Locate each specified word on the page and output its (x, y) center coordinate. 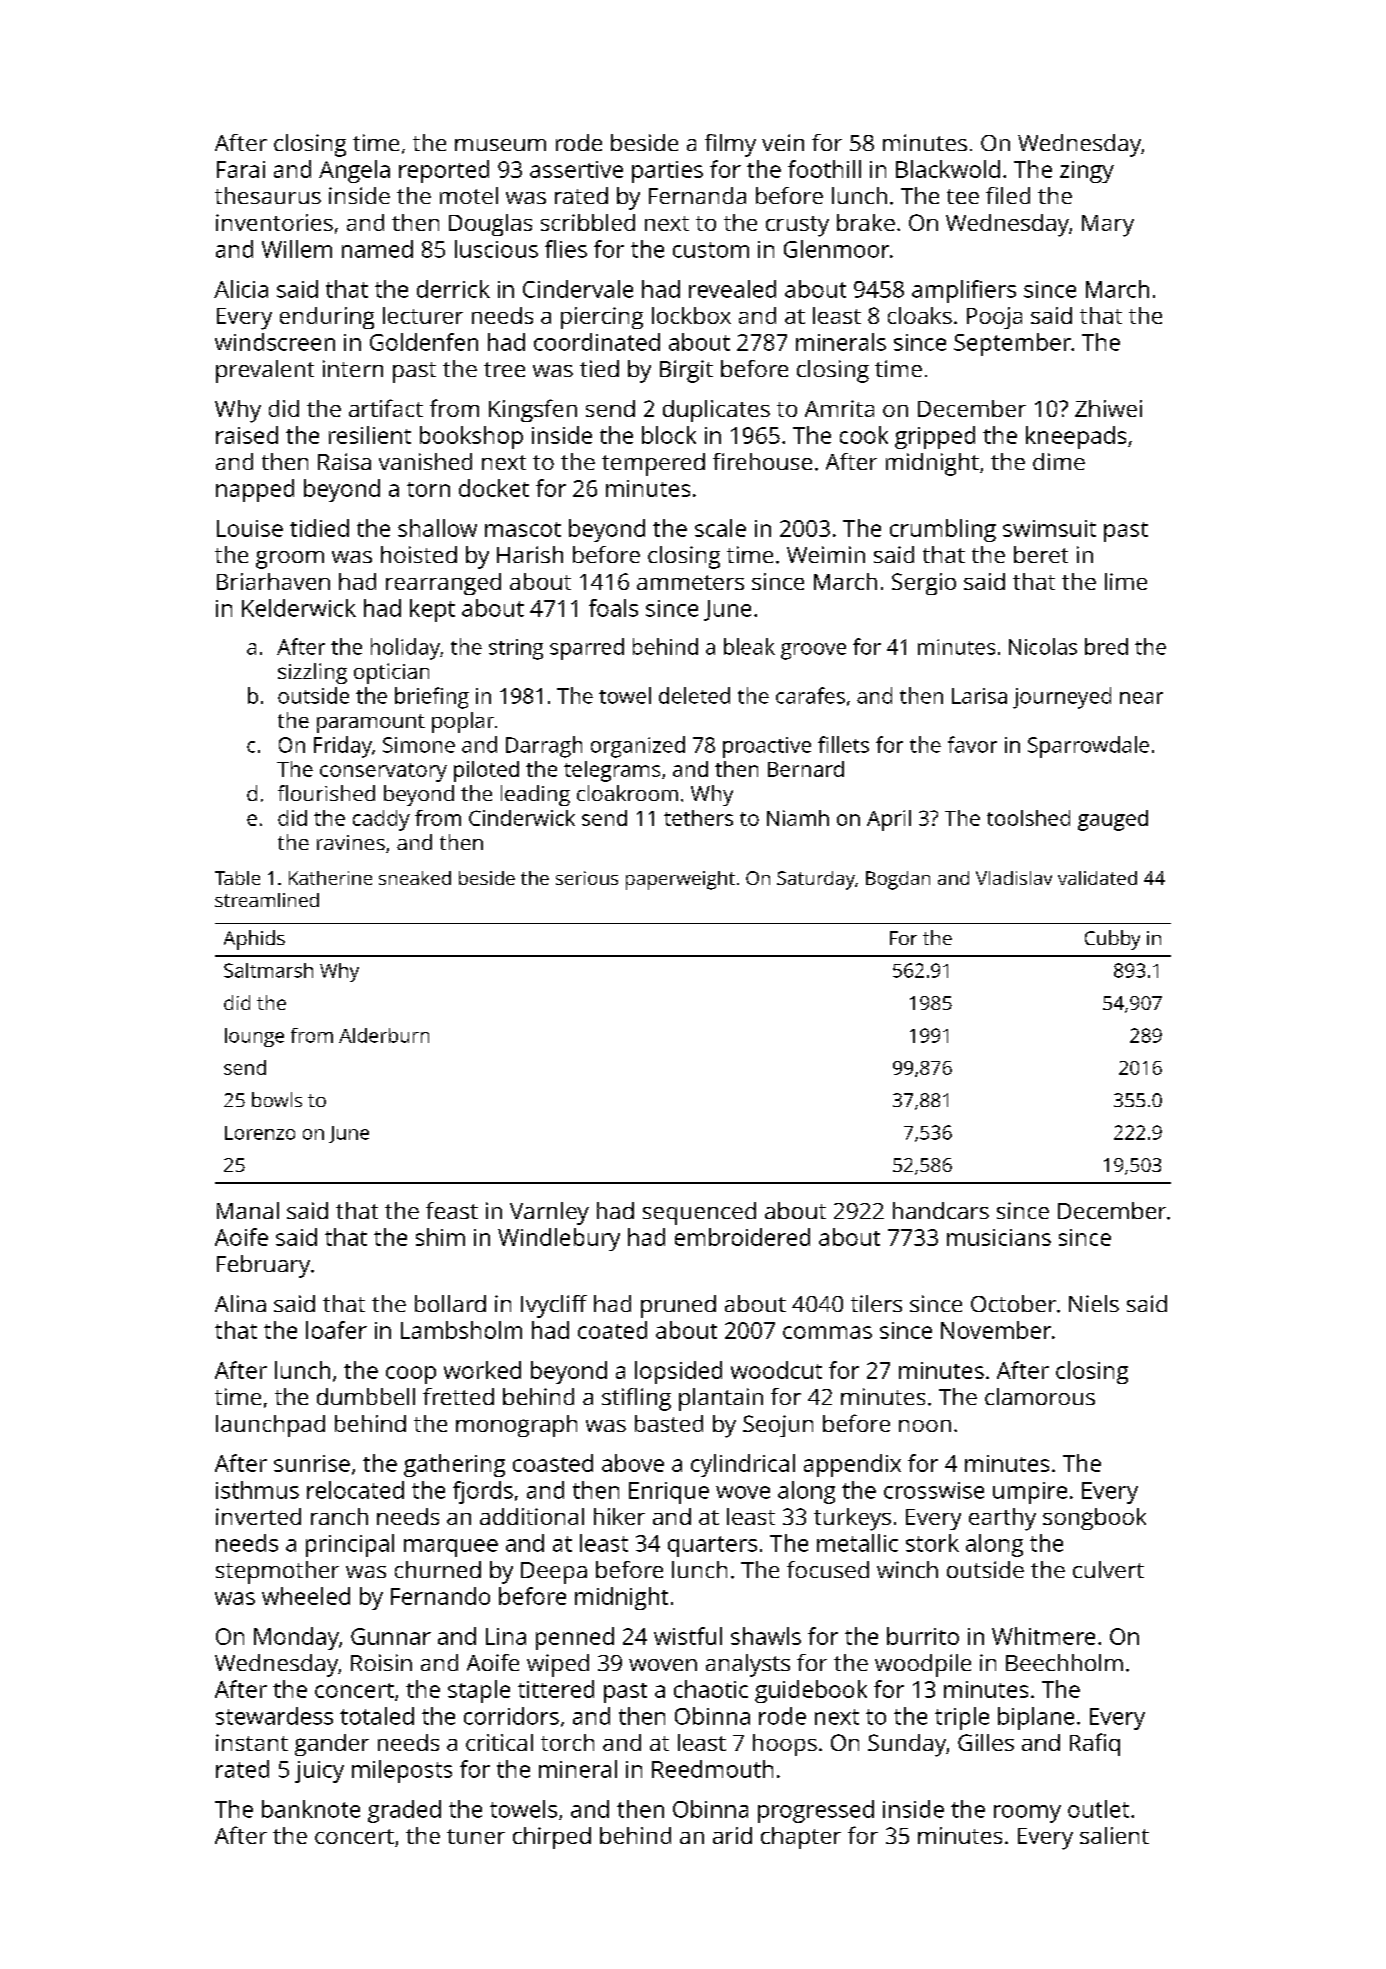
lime (1126, 581)
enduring (327, 318)
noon (925, 1426)
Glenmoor (836, 249)
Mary (1108, 226)
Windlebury (559, 1239)
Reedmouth (712, 1769)
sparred (587, 649)
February (263, 1266)
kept (432, 610)
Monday (296, 1638)
